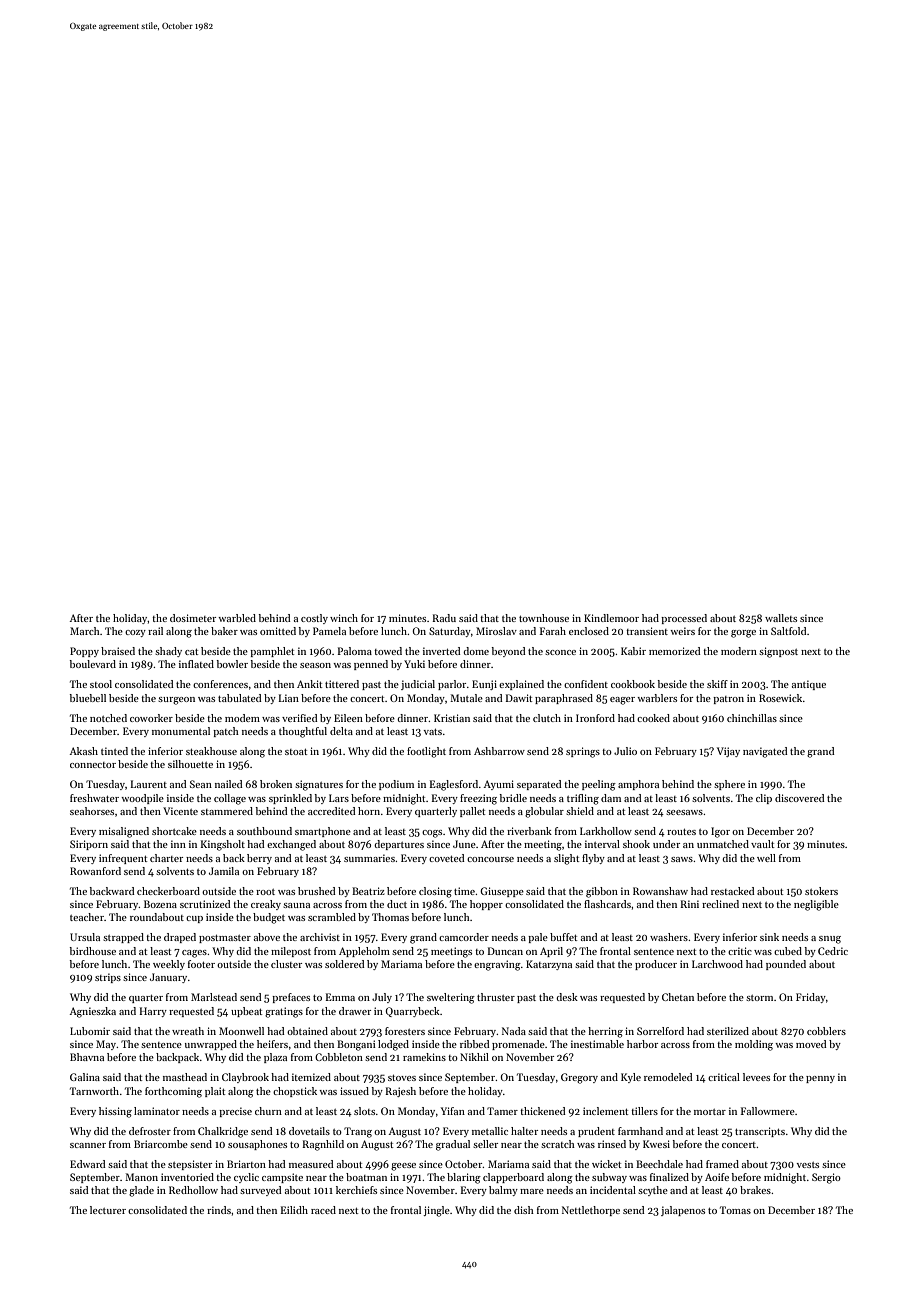  What do you see at coordinates (348, 718) in the page?
I see `Eileen` at bounding box center [348, 718].
